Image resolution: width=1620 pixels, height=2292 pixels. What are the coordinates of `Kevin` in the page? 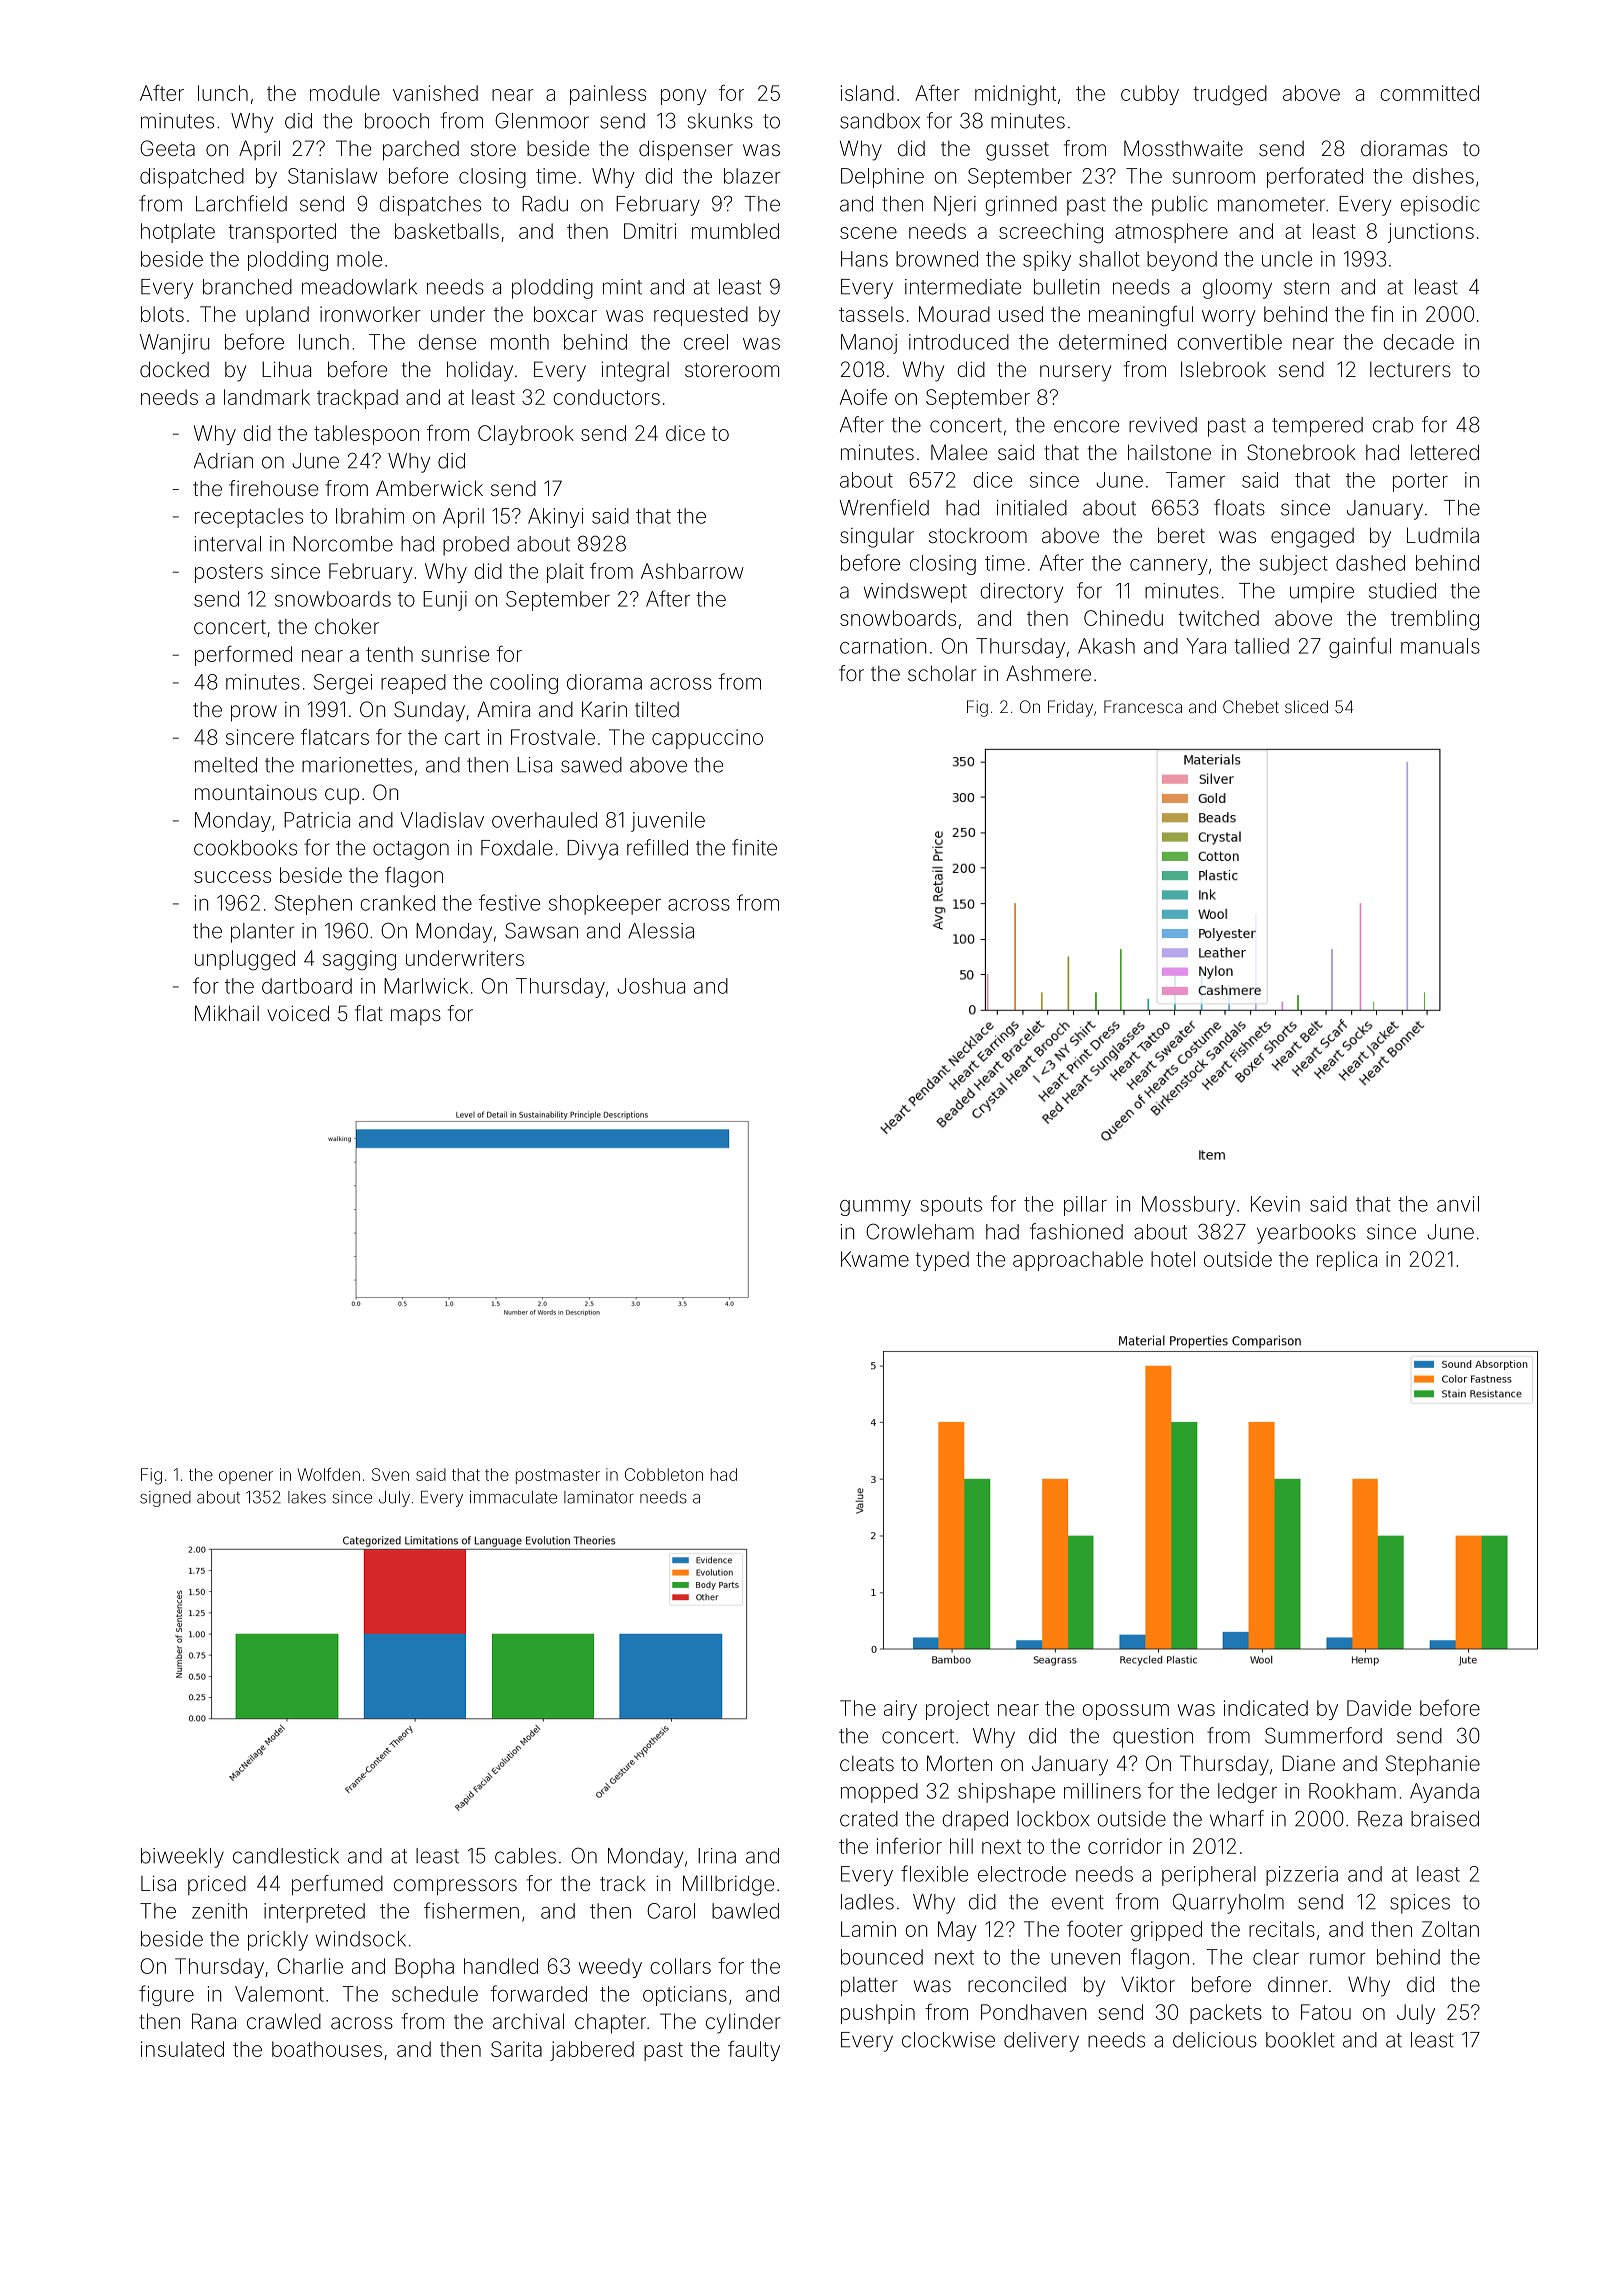 It's located at (1275, 1204).
